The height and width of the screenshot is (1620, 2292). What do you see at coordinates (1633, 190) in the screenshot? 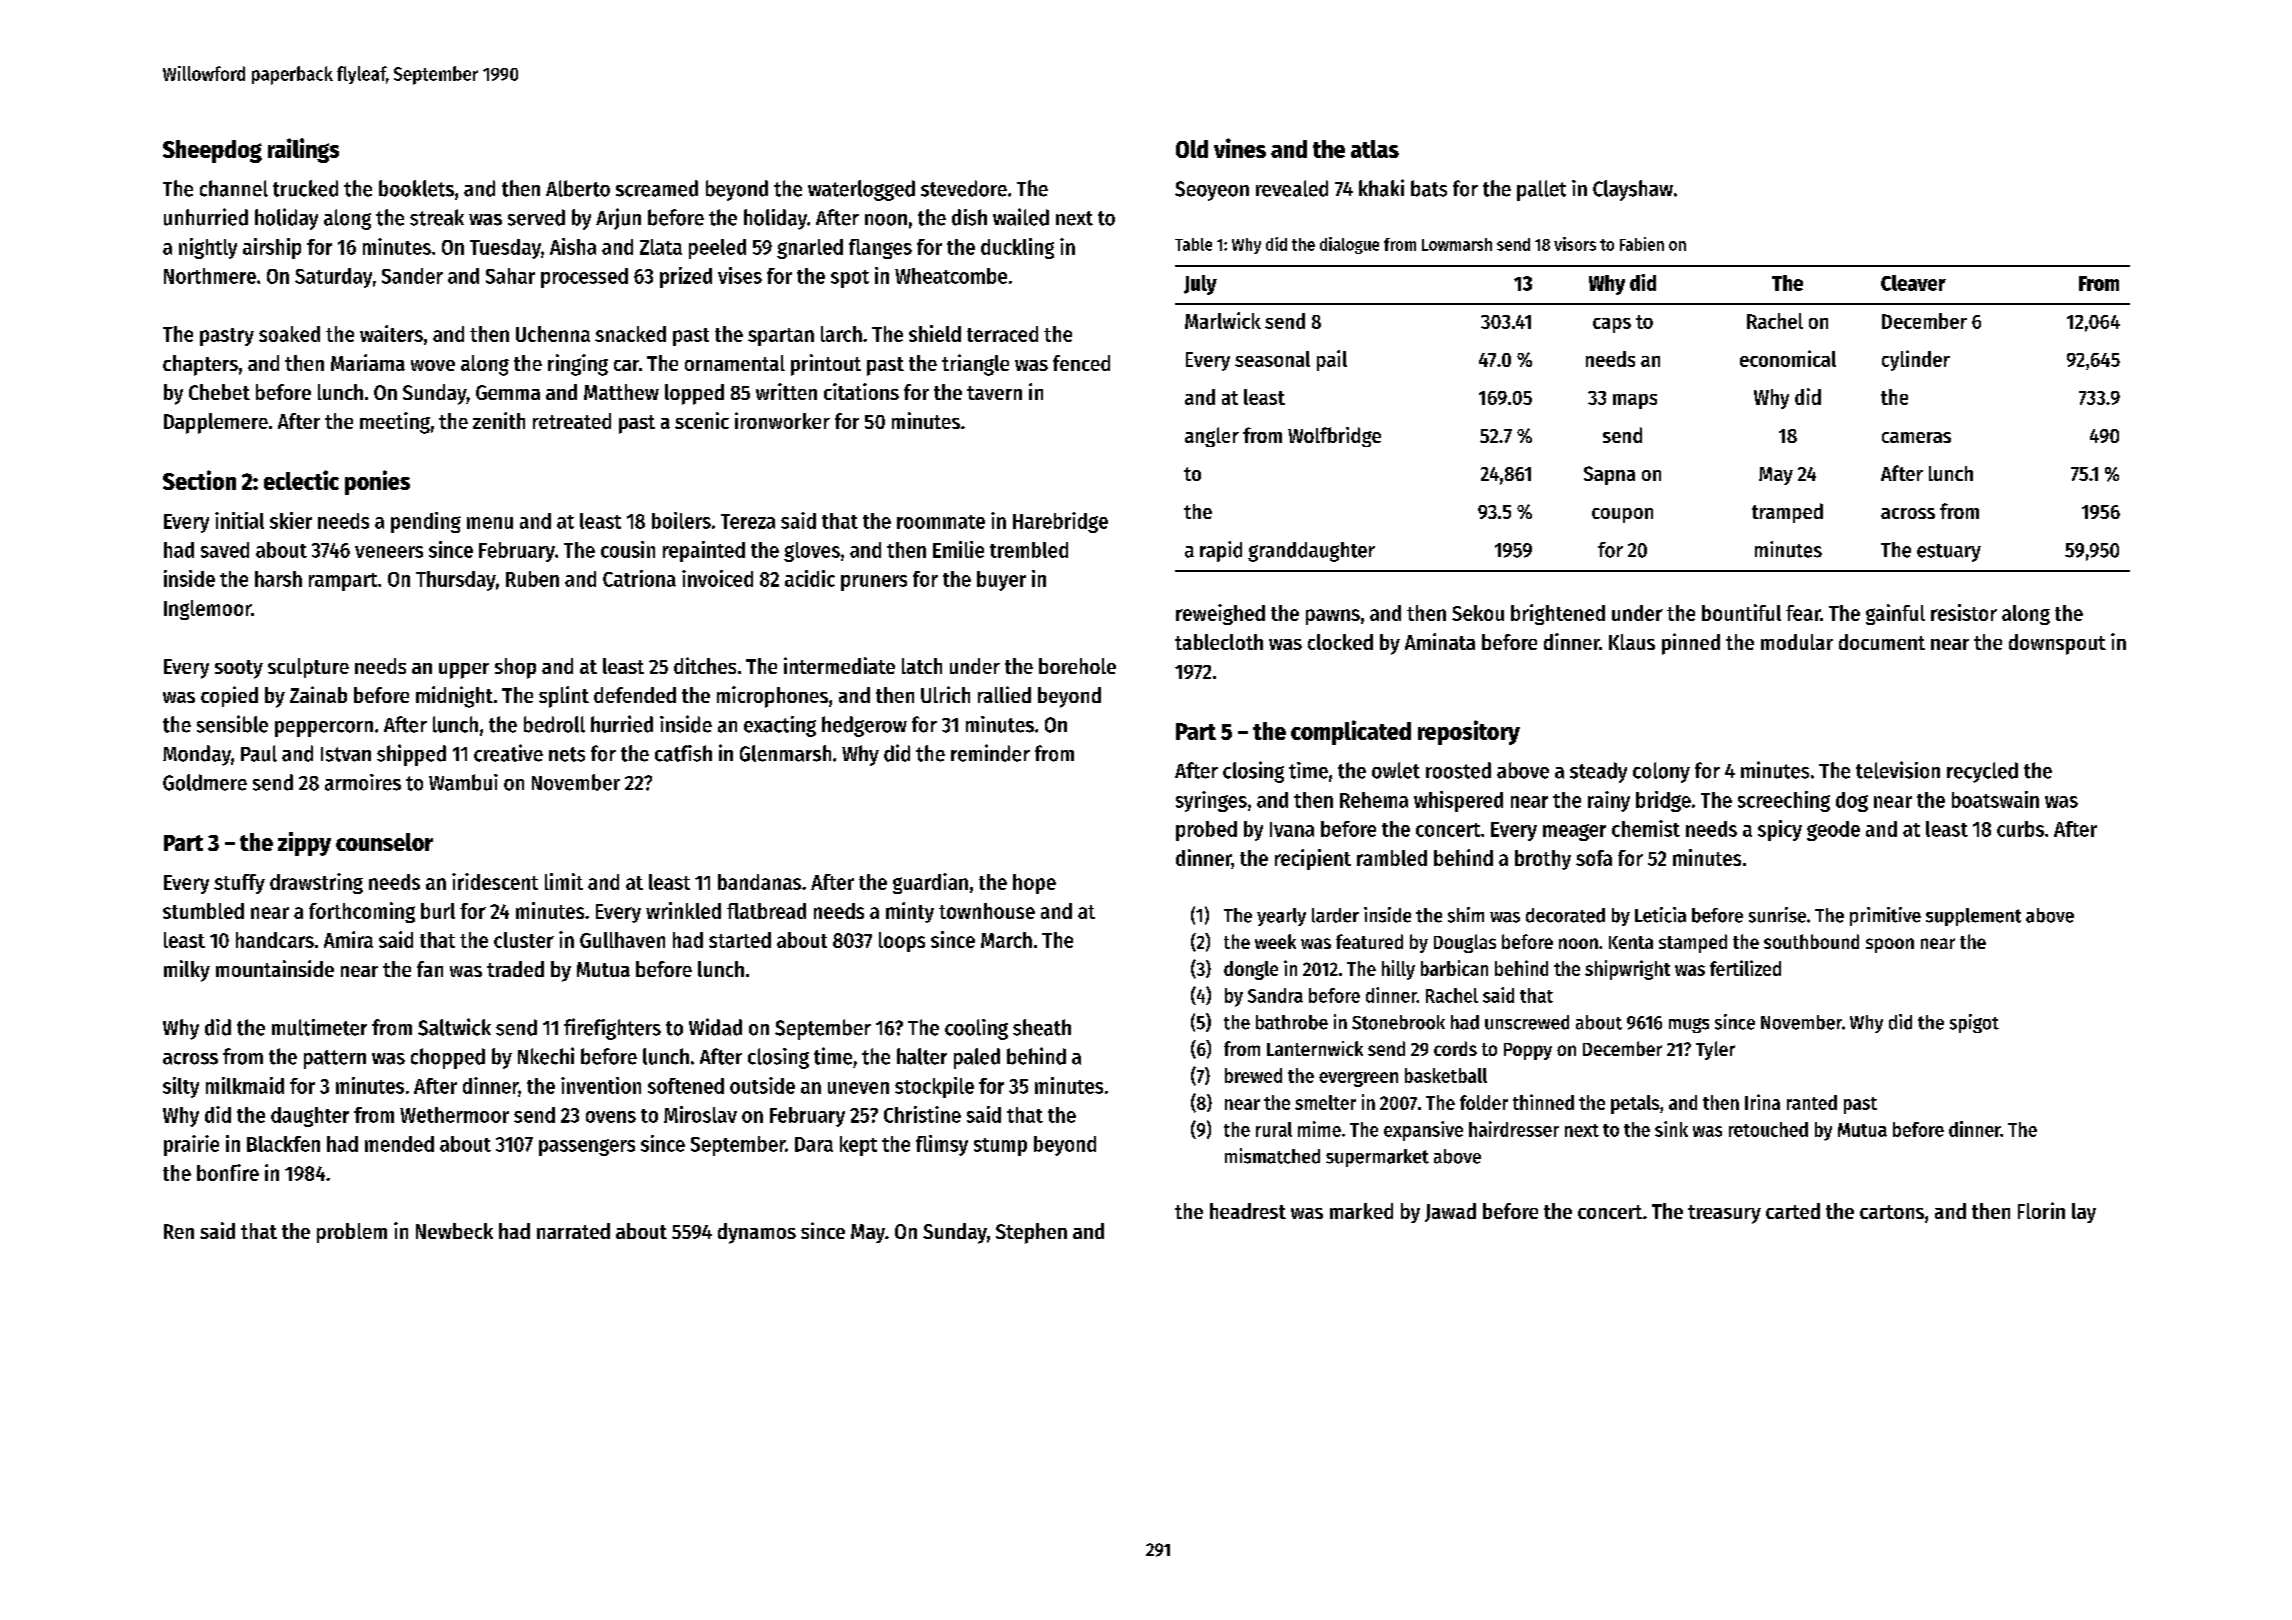
I see `Clayshaw` at bounding box center [1633, 190].
